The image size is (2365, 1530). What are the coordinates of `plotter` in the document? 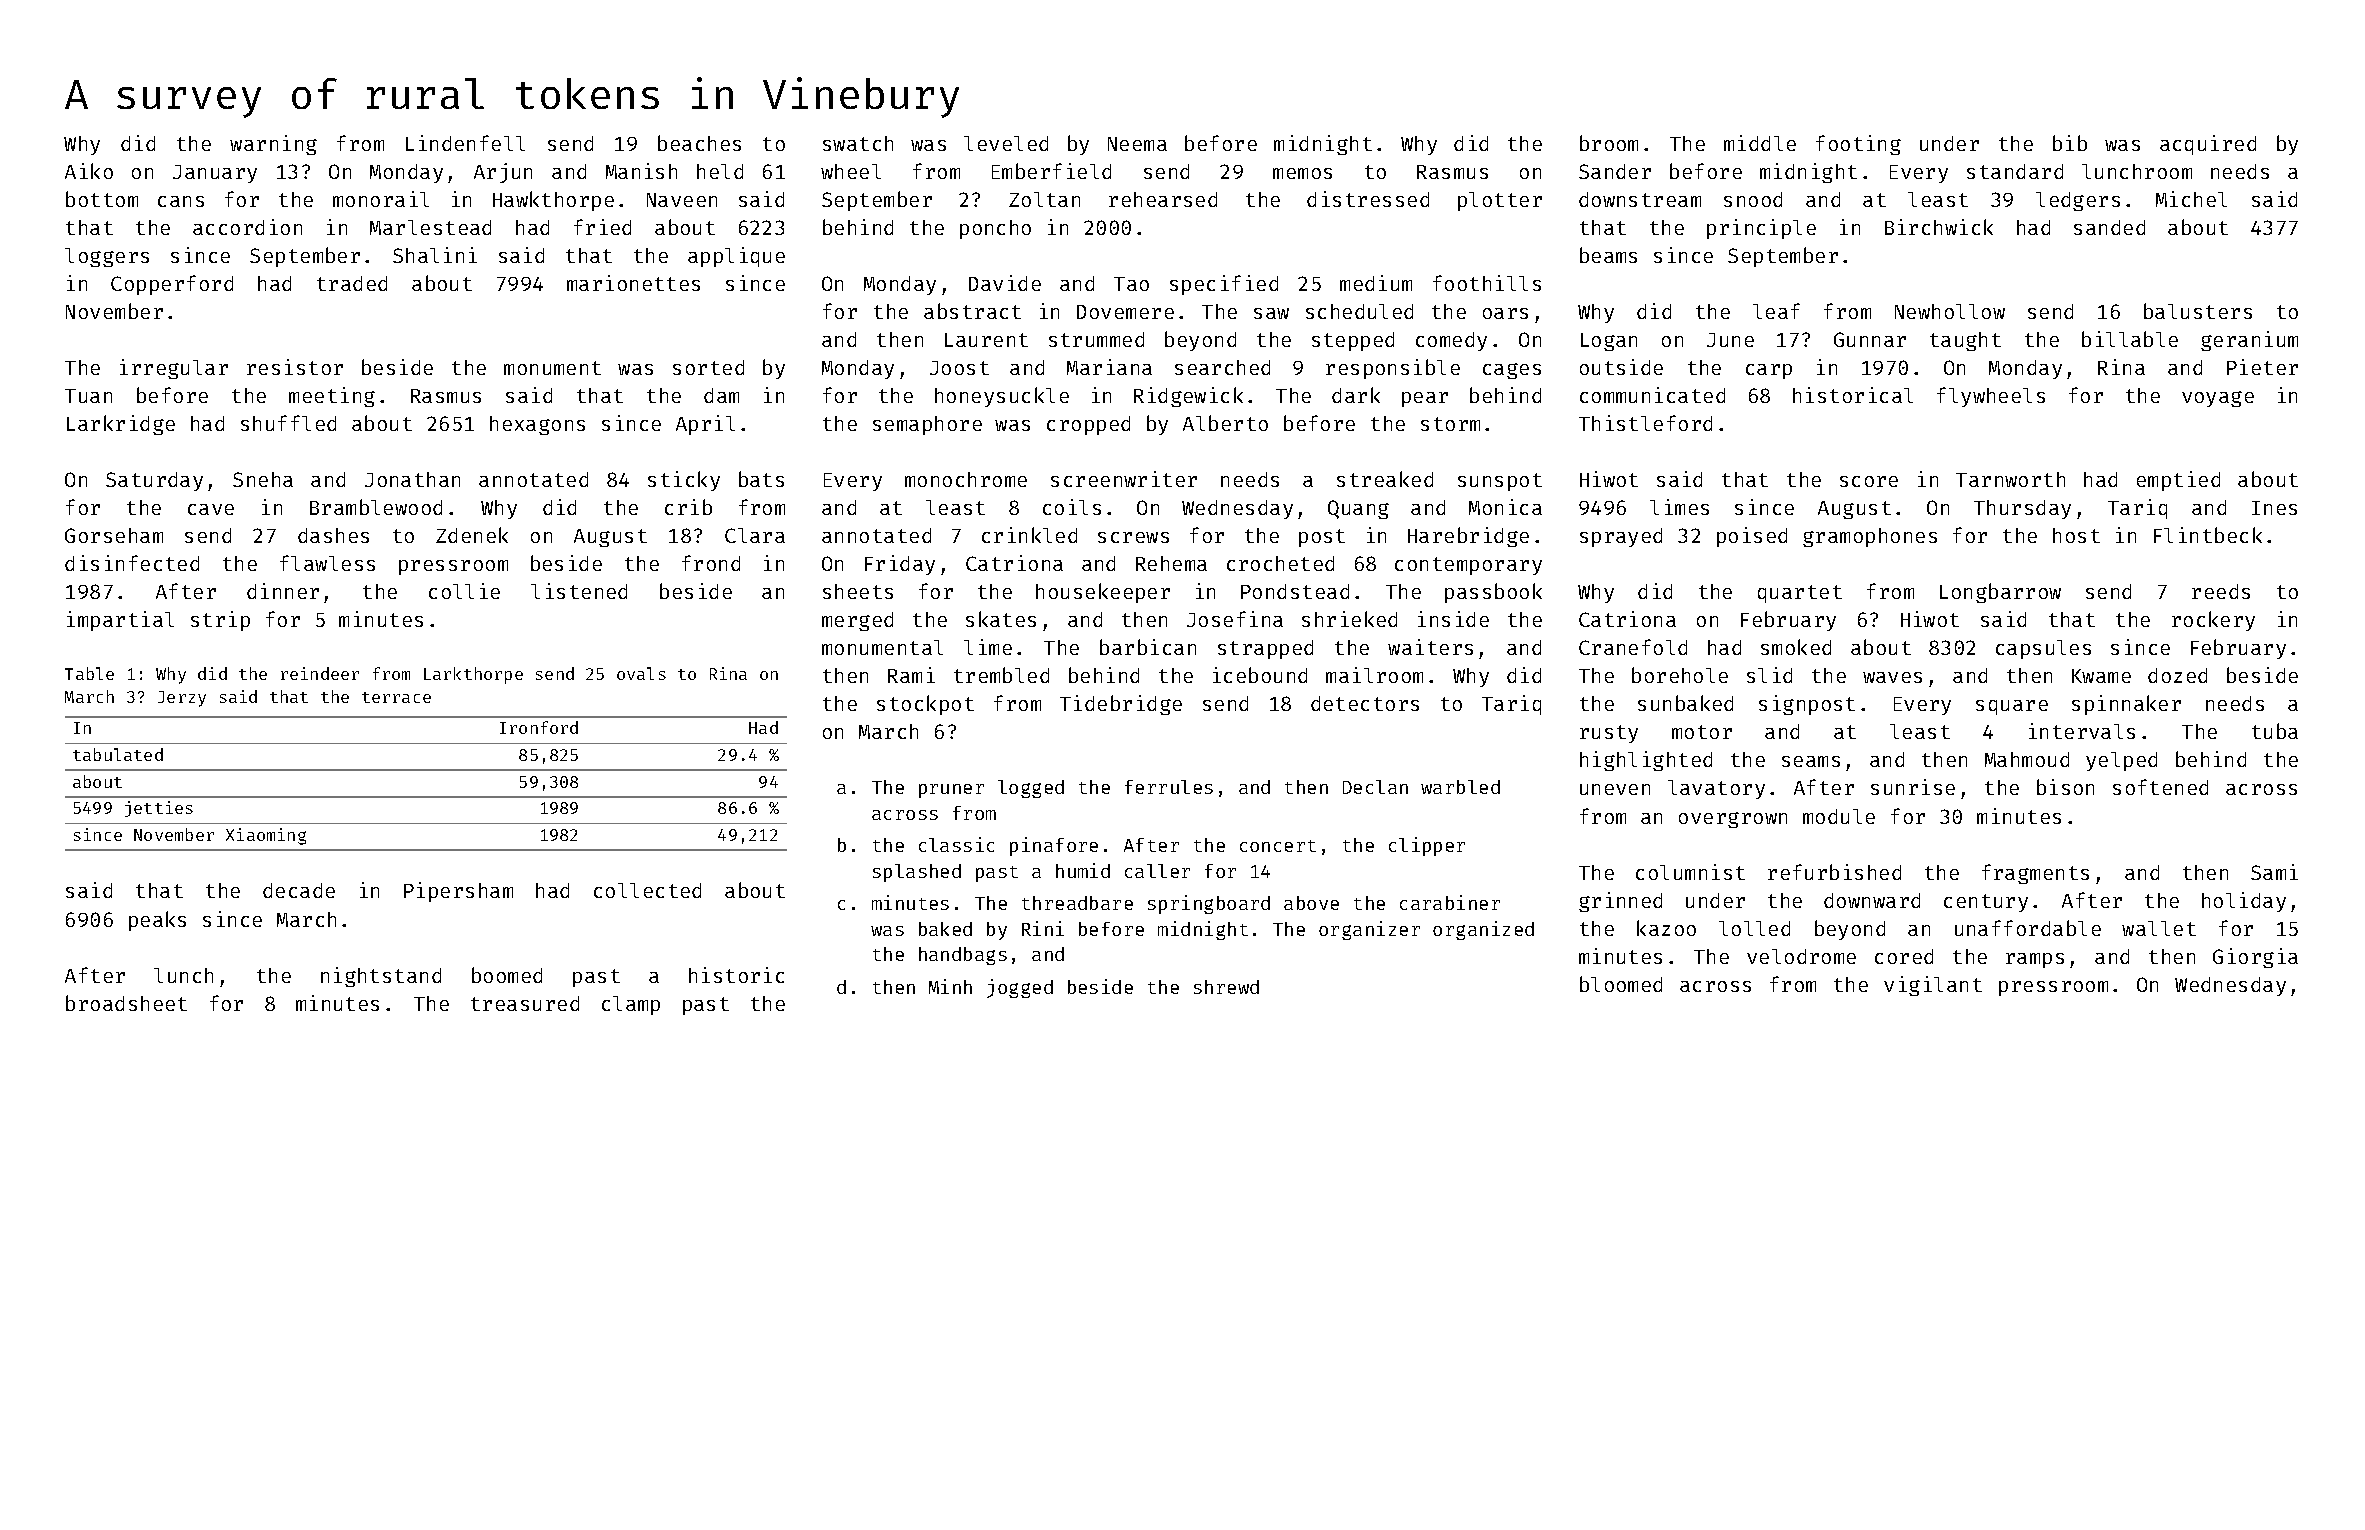 It's located at (1500, 201).
